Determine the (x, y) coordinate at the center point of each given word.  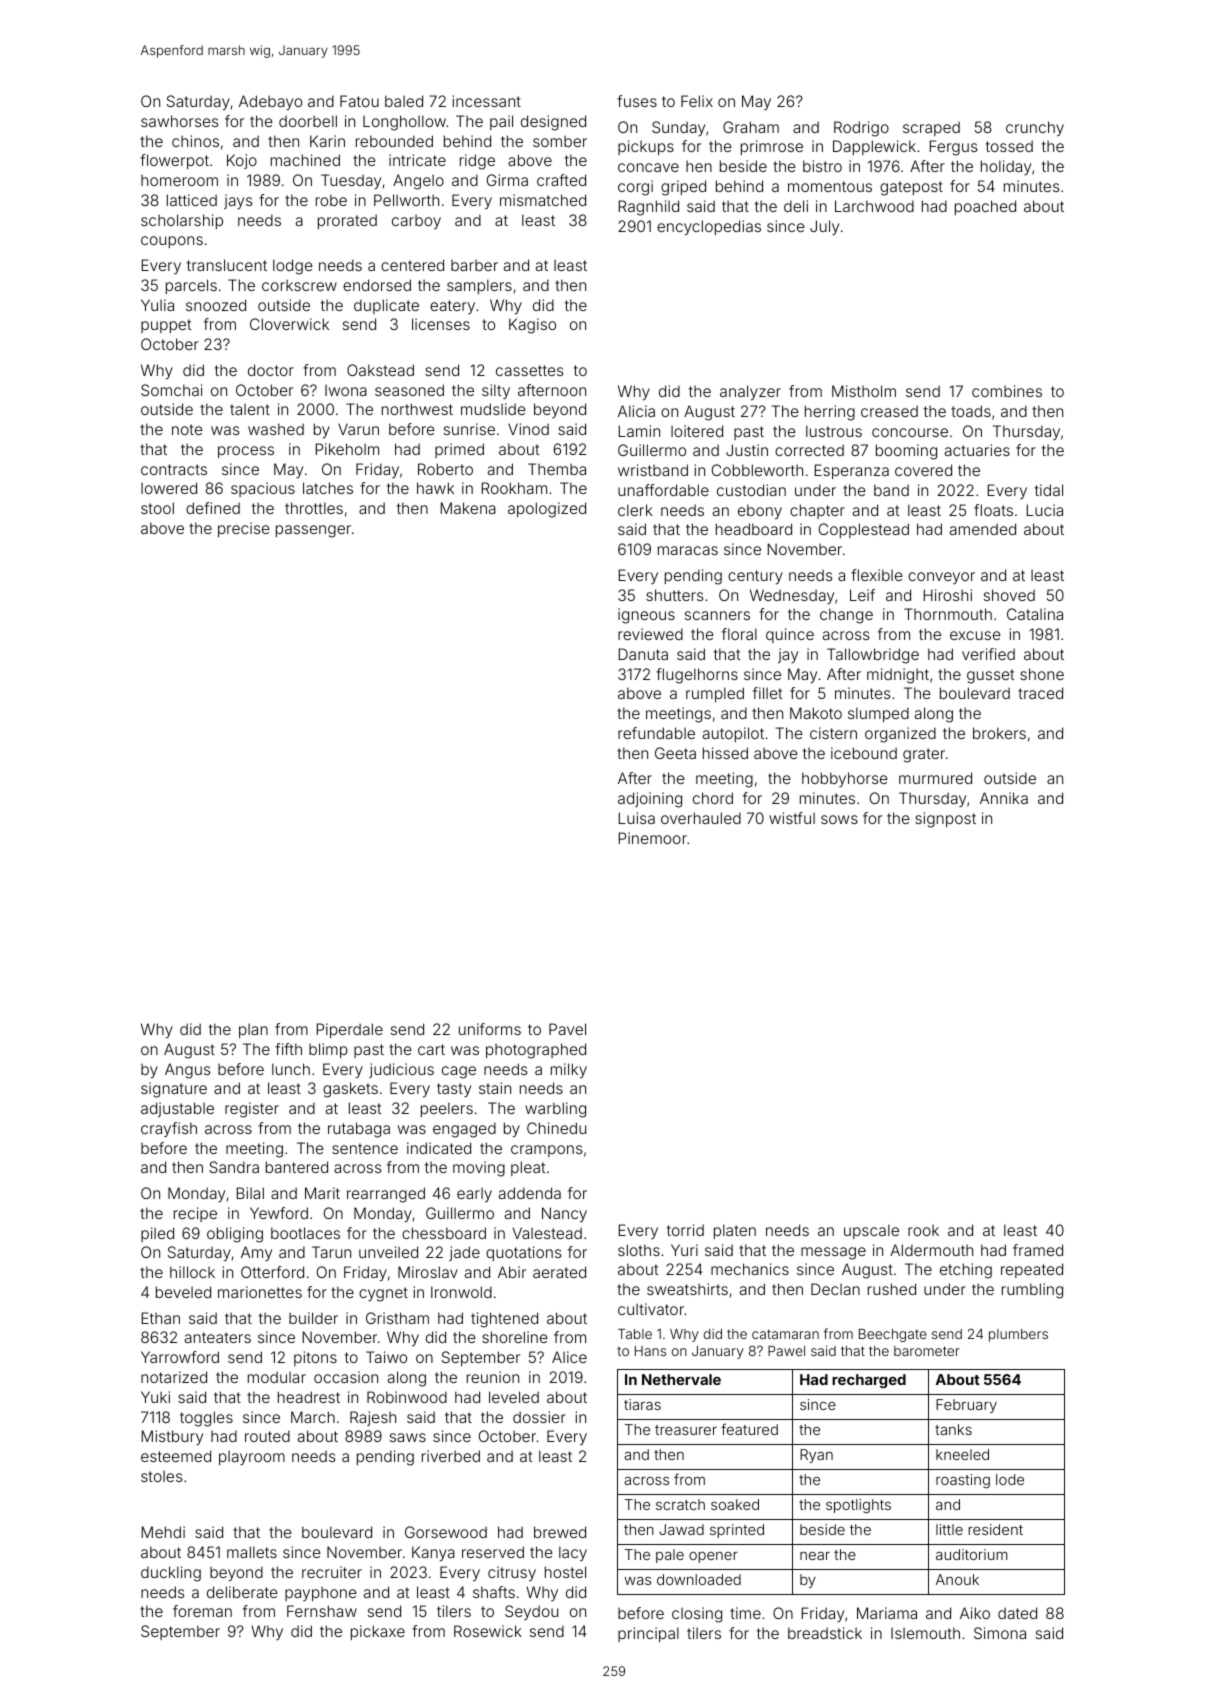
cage (459, 1072)
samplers (479, 286)
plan (253, 1031)
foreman (202, 1611)
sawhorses (179, 121)
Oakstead (380, 370)
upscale (871, 1231)
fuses (637, 101)
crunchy (1035, 128)
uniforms (490, 1029)
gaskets (350, 1090)
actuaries (977, 450)
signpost (945, 820)
